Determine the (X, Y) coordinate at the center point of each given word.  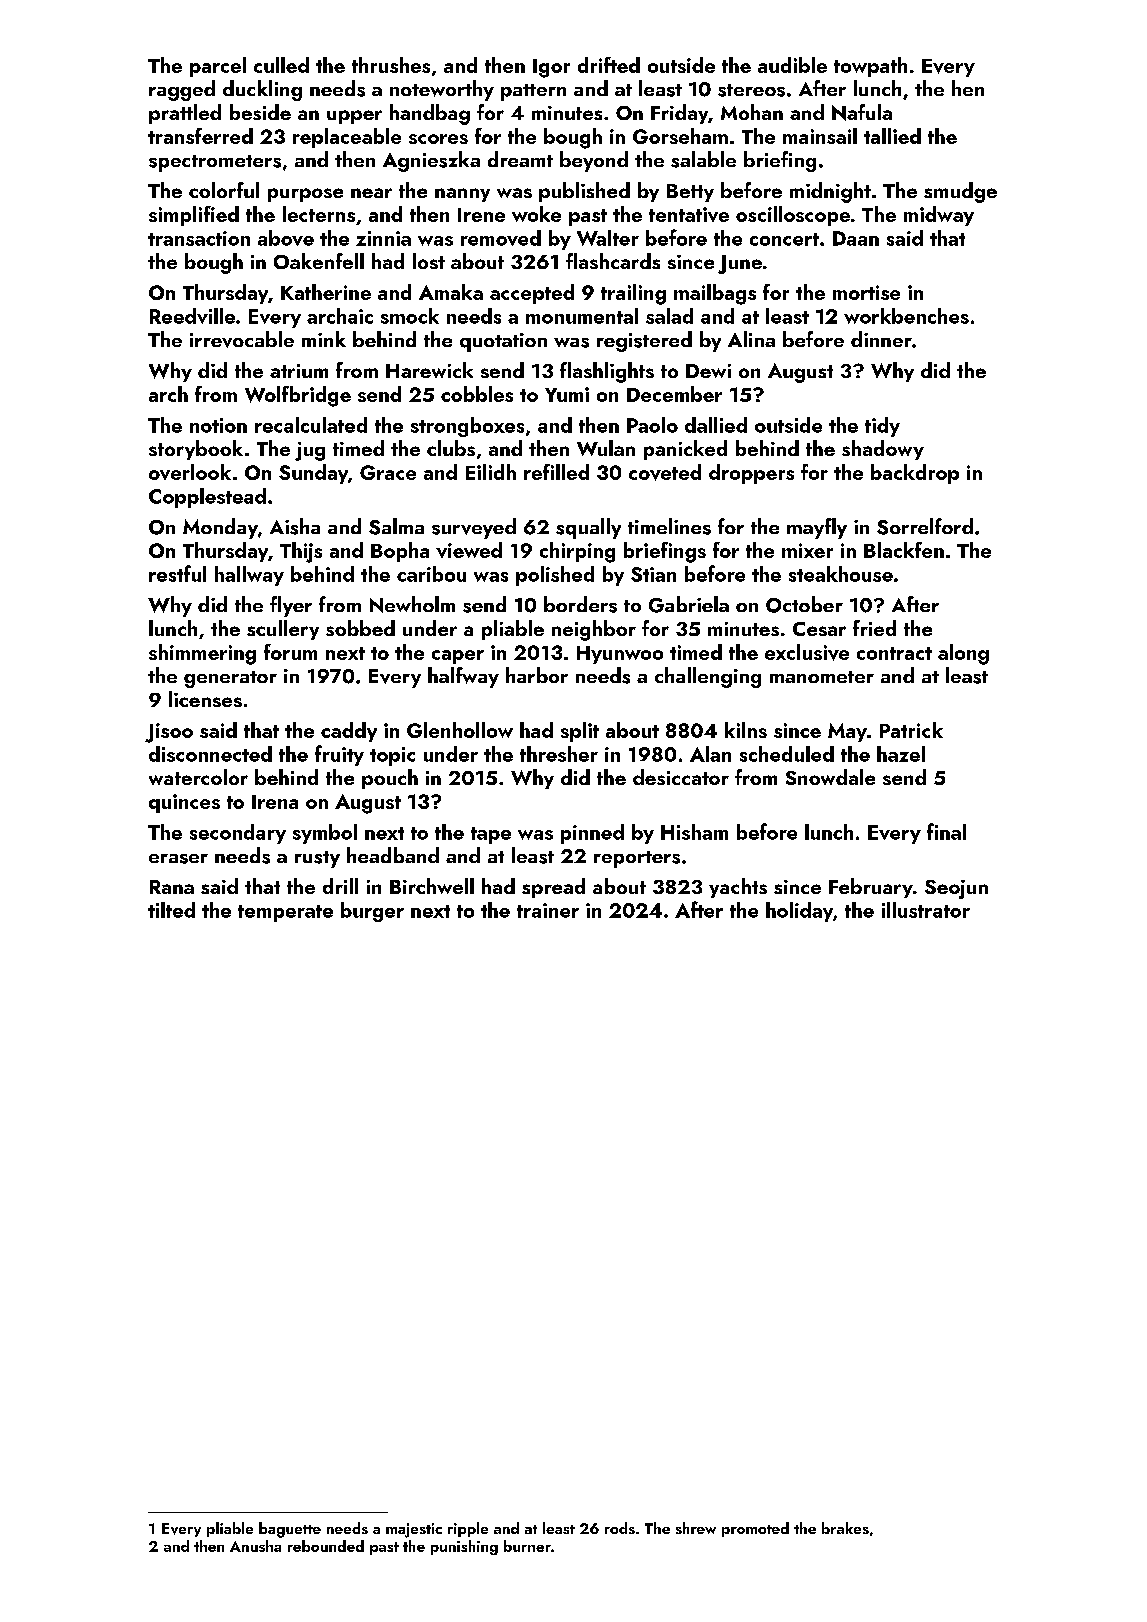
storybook (196, 450)
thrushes (391, 65)
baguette (290, 1530)
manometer (822, 677)
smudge (960, 192)
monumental (582, 316)
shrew (696, 1528)
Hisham (694, 832)
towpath (870, 67)
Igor (551, 68)
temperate (285, 913)
